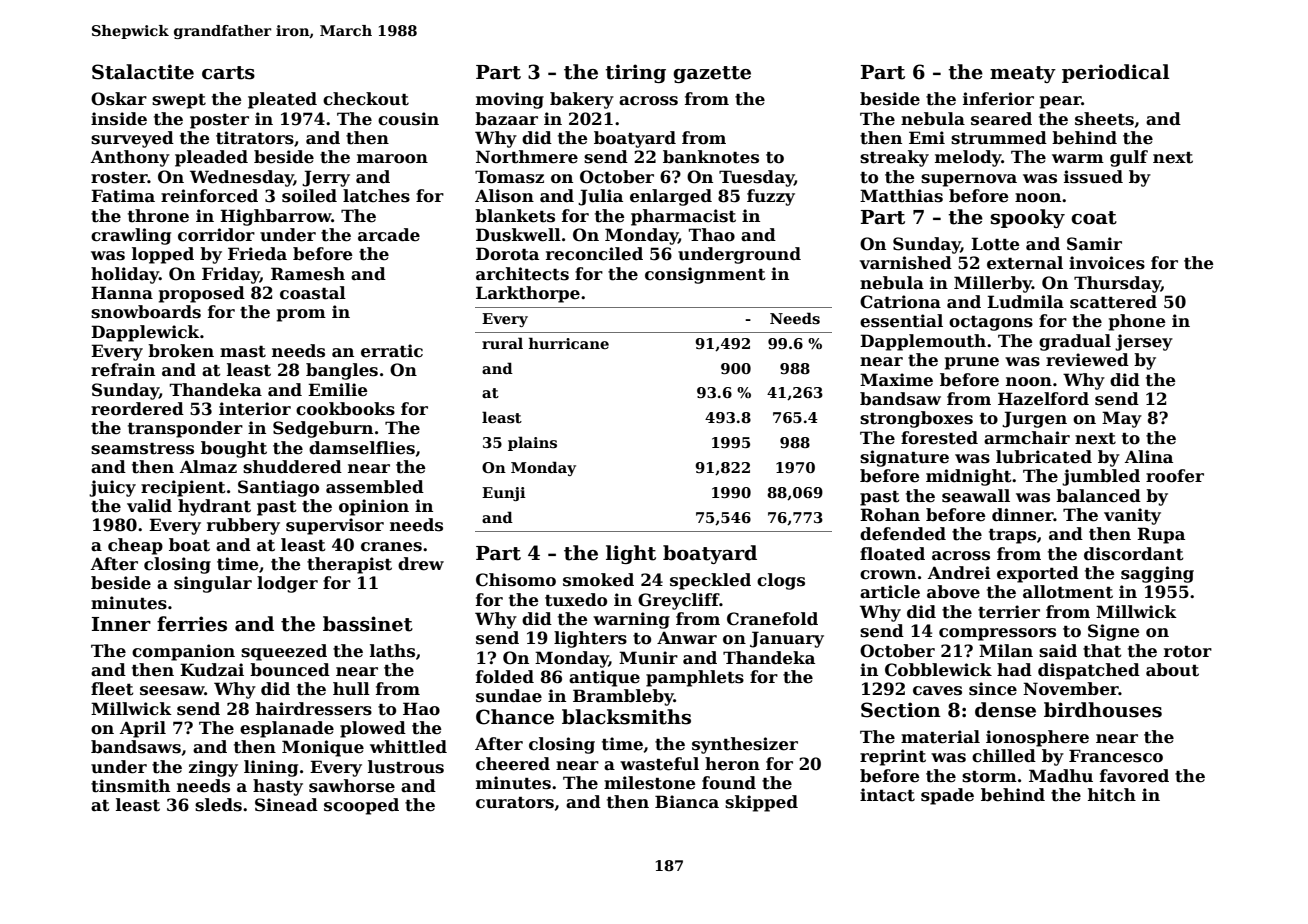  Describe the element at coordinates (906, 263) in the image. I see `varnished` at that location.
